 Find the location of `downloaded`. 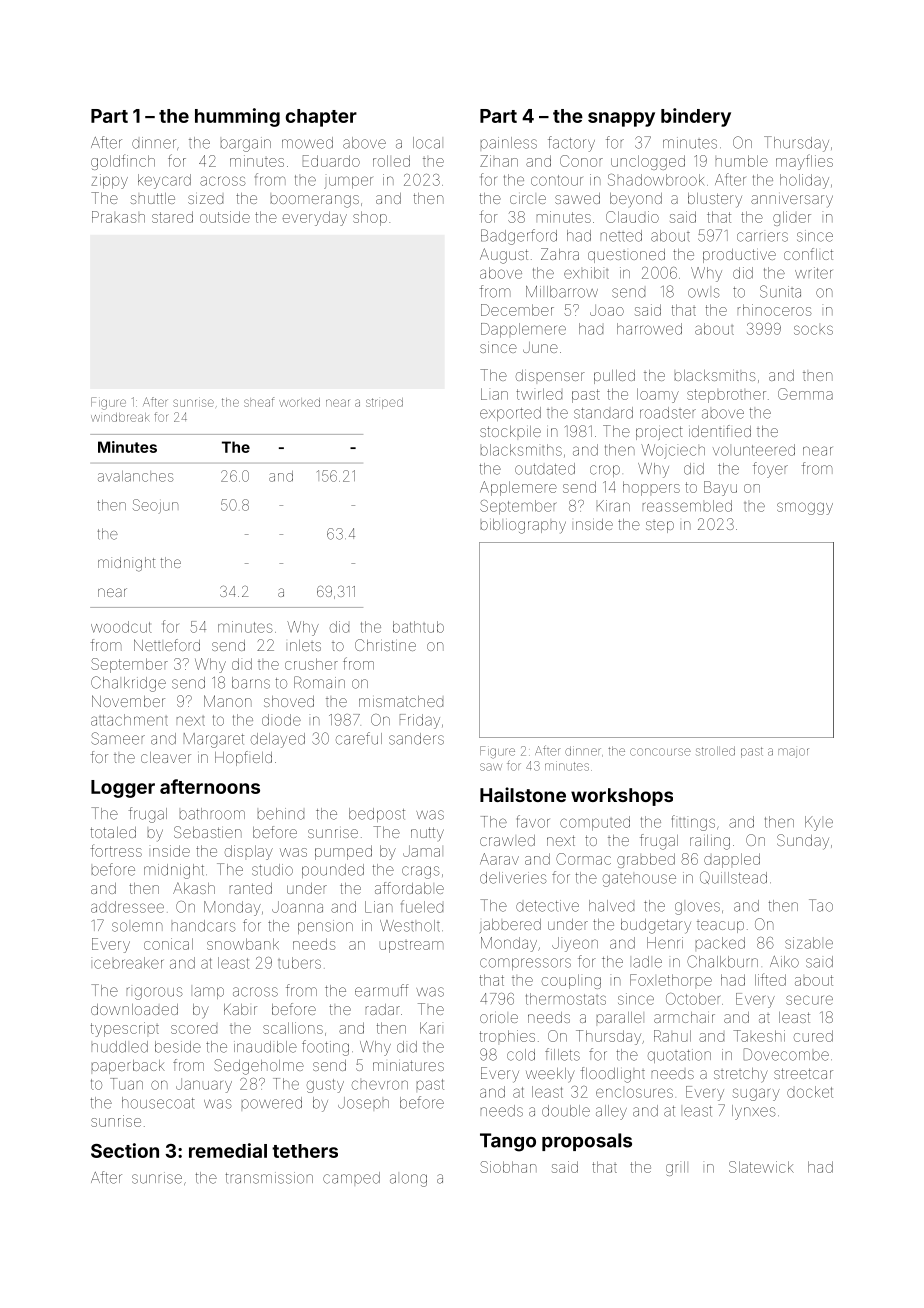

downloaded is located at coordinates (134, 1009).
